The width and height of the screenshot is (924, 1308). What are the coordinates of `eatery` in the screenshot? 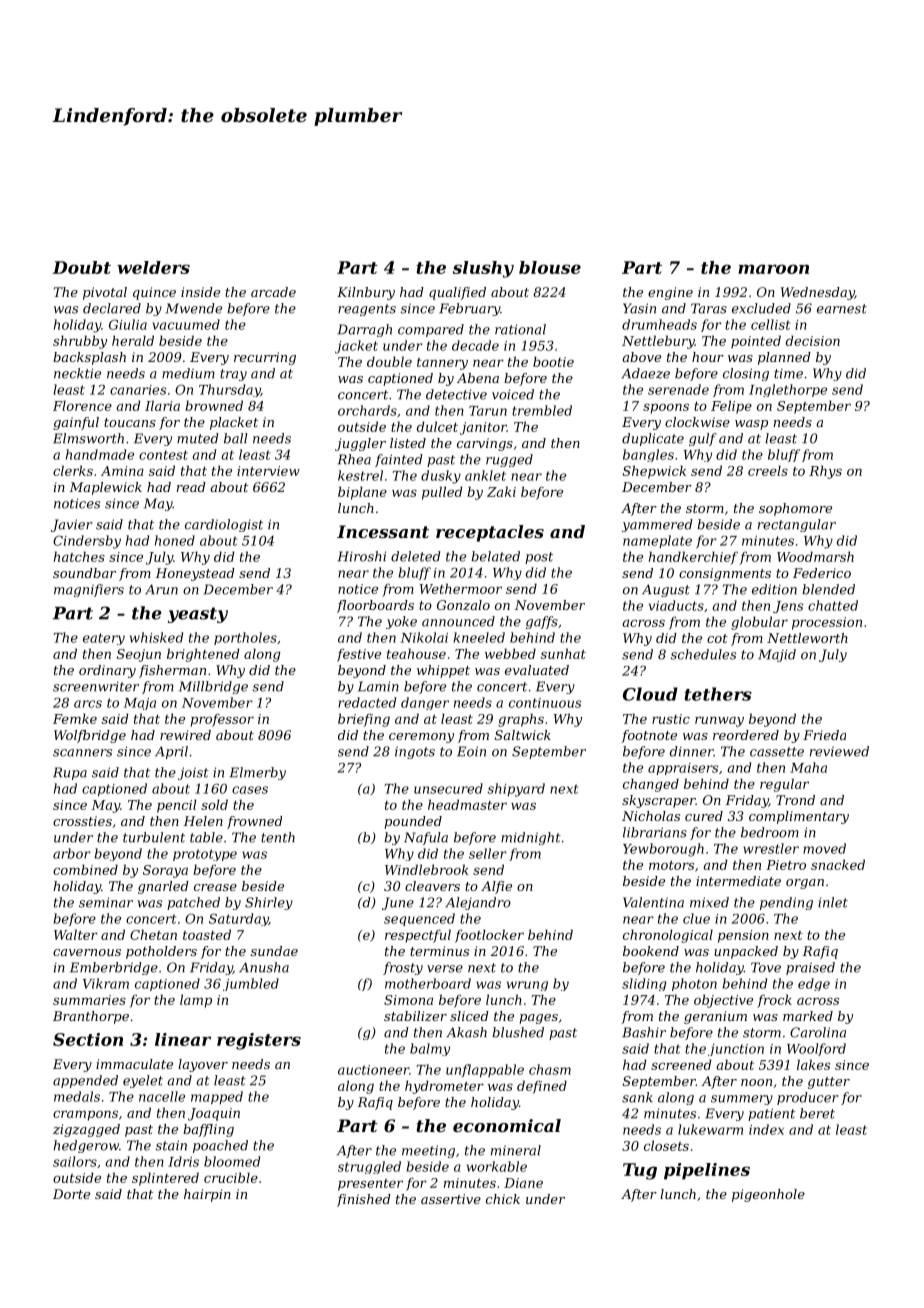 It's located at (104, 639).
